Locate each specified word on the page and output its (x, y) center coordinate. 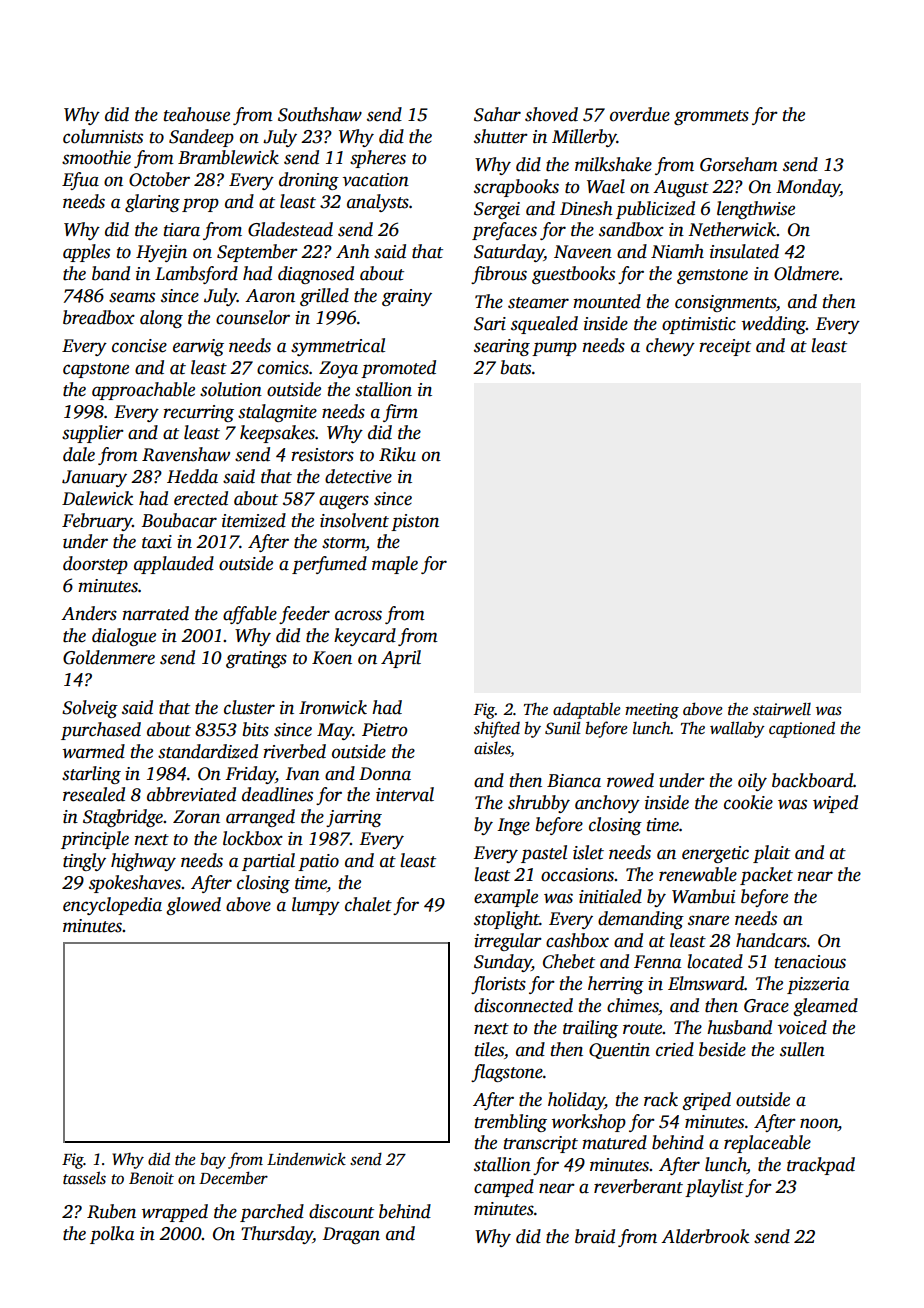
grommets (711, 117)
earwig (198, 347)
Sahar (497, 114)
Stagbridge (123, 818)
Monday (808, 188)
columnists (103, 136)
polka (112, 1235)
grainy (407, 297)
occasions (577, 875)
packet (766, 876)
